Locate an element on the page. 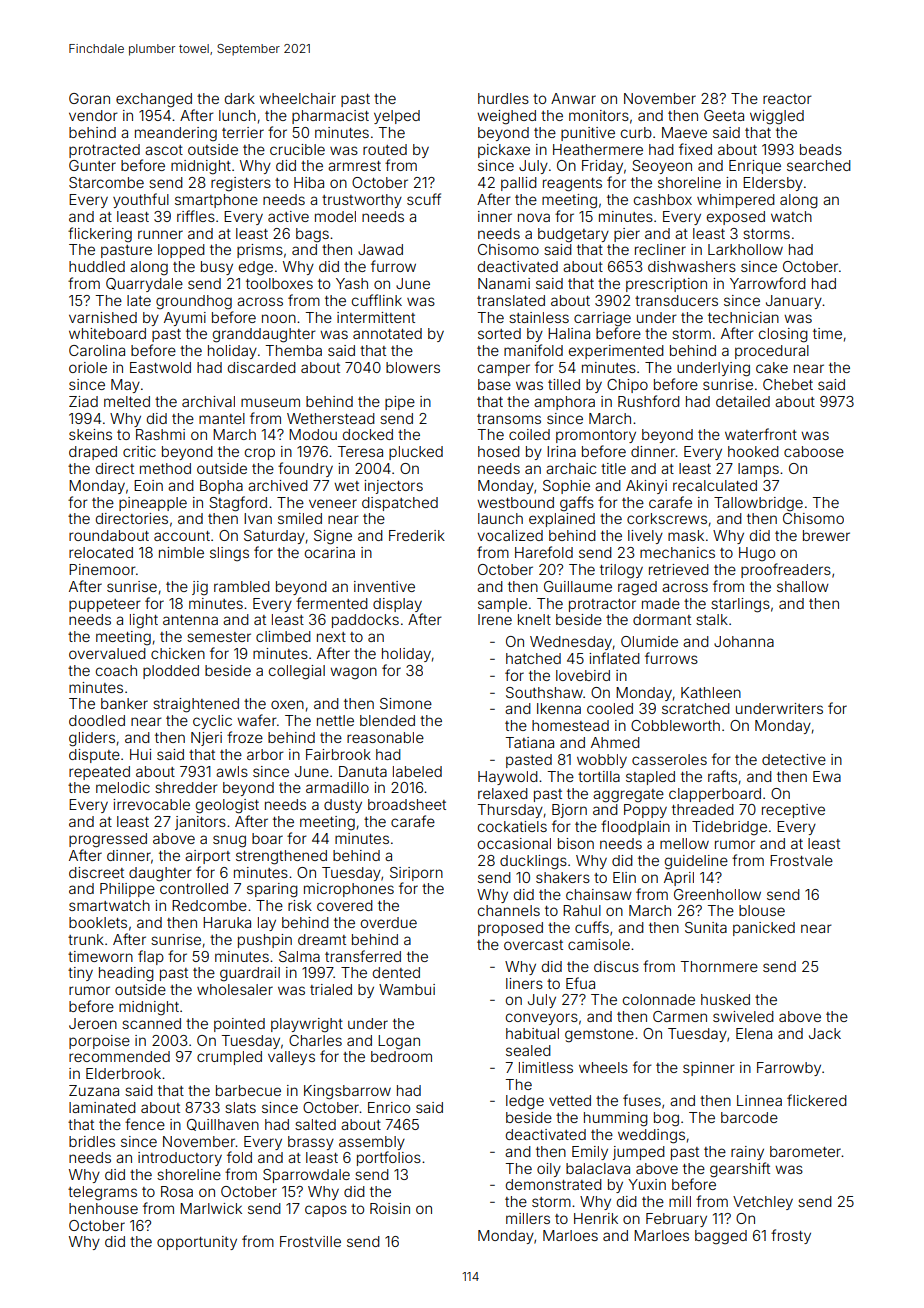 This page has height=1308, width=924. reactor is located at coordinates (787, 99).
